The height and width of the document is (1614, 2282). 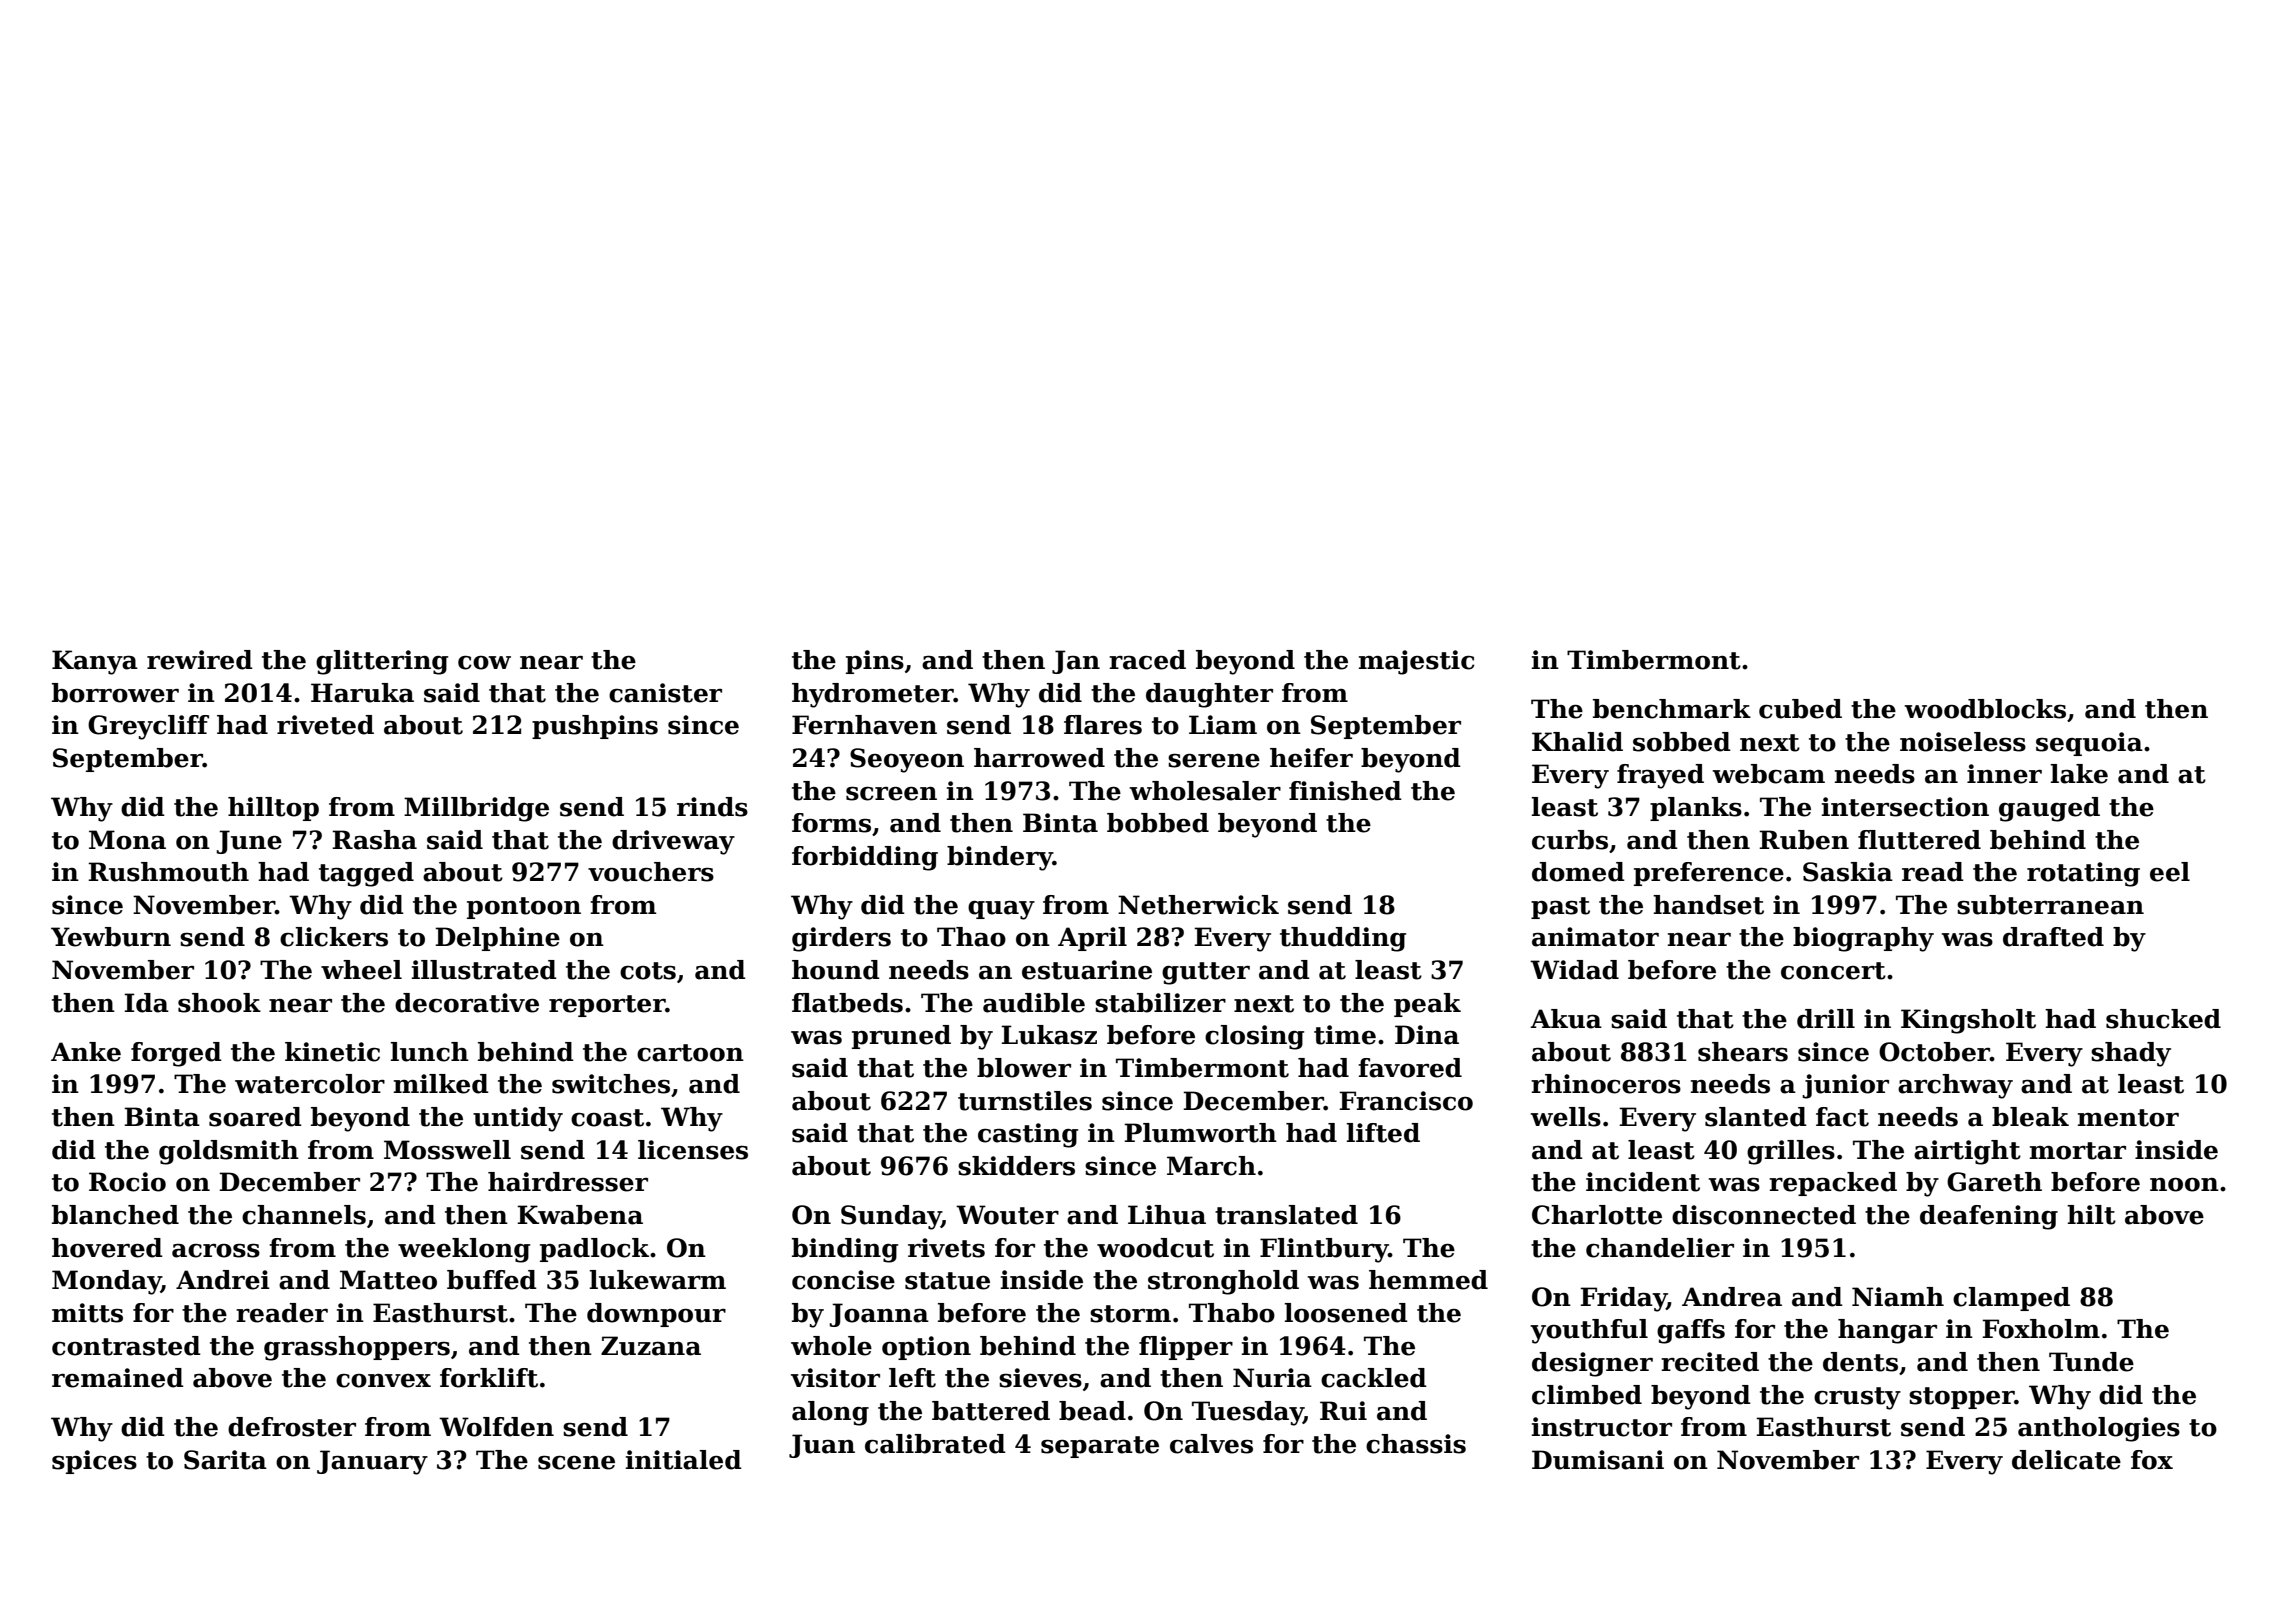 I want to click on April, so click(x=1092, y=939).
